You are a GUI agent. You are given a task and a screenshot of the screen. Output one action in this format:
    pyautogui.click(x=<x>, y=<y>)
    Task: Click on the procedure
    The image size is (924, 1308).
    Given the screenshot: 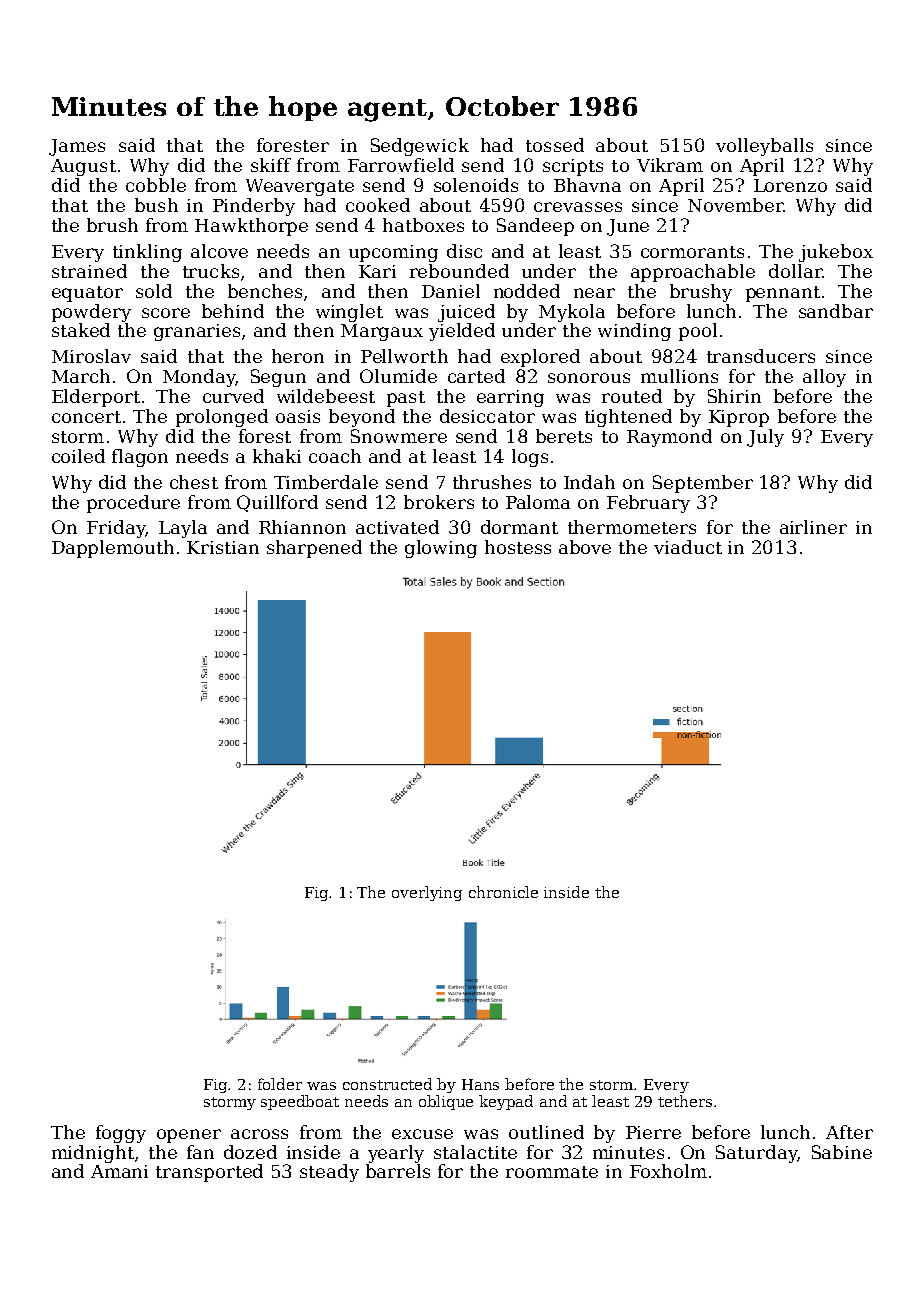 What is the action you would take?
    pyautogui.click(x=133, y=504)
